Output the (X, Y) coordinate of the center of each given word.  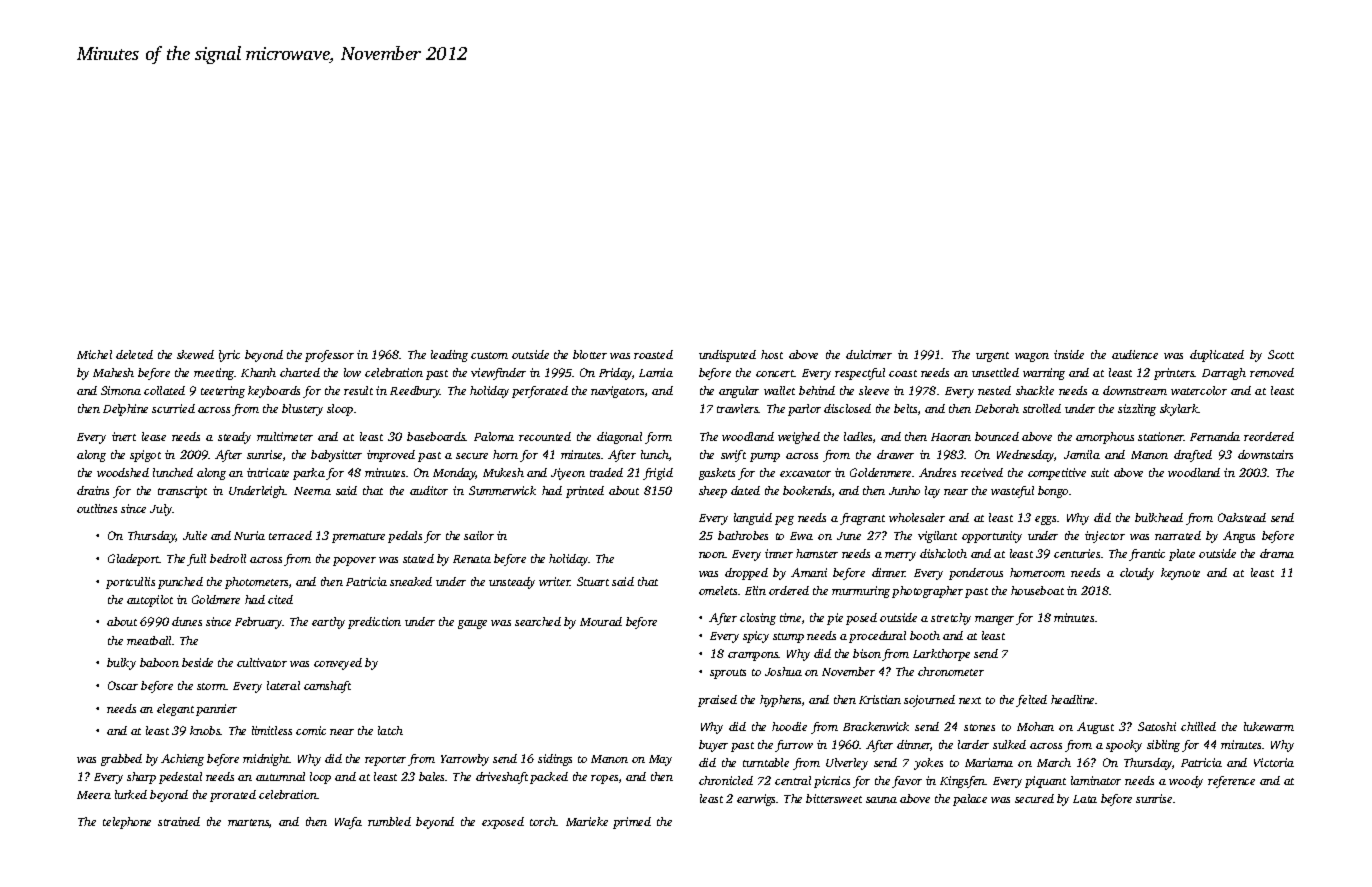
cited (280, 599)
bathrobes (743, 535)
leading (449, 356)
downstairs (1265, 454)
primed (632, 823)
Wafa (348, 823)
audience (1135, 354)
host (772, 354)
